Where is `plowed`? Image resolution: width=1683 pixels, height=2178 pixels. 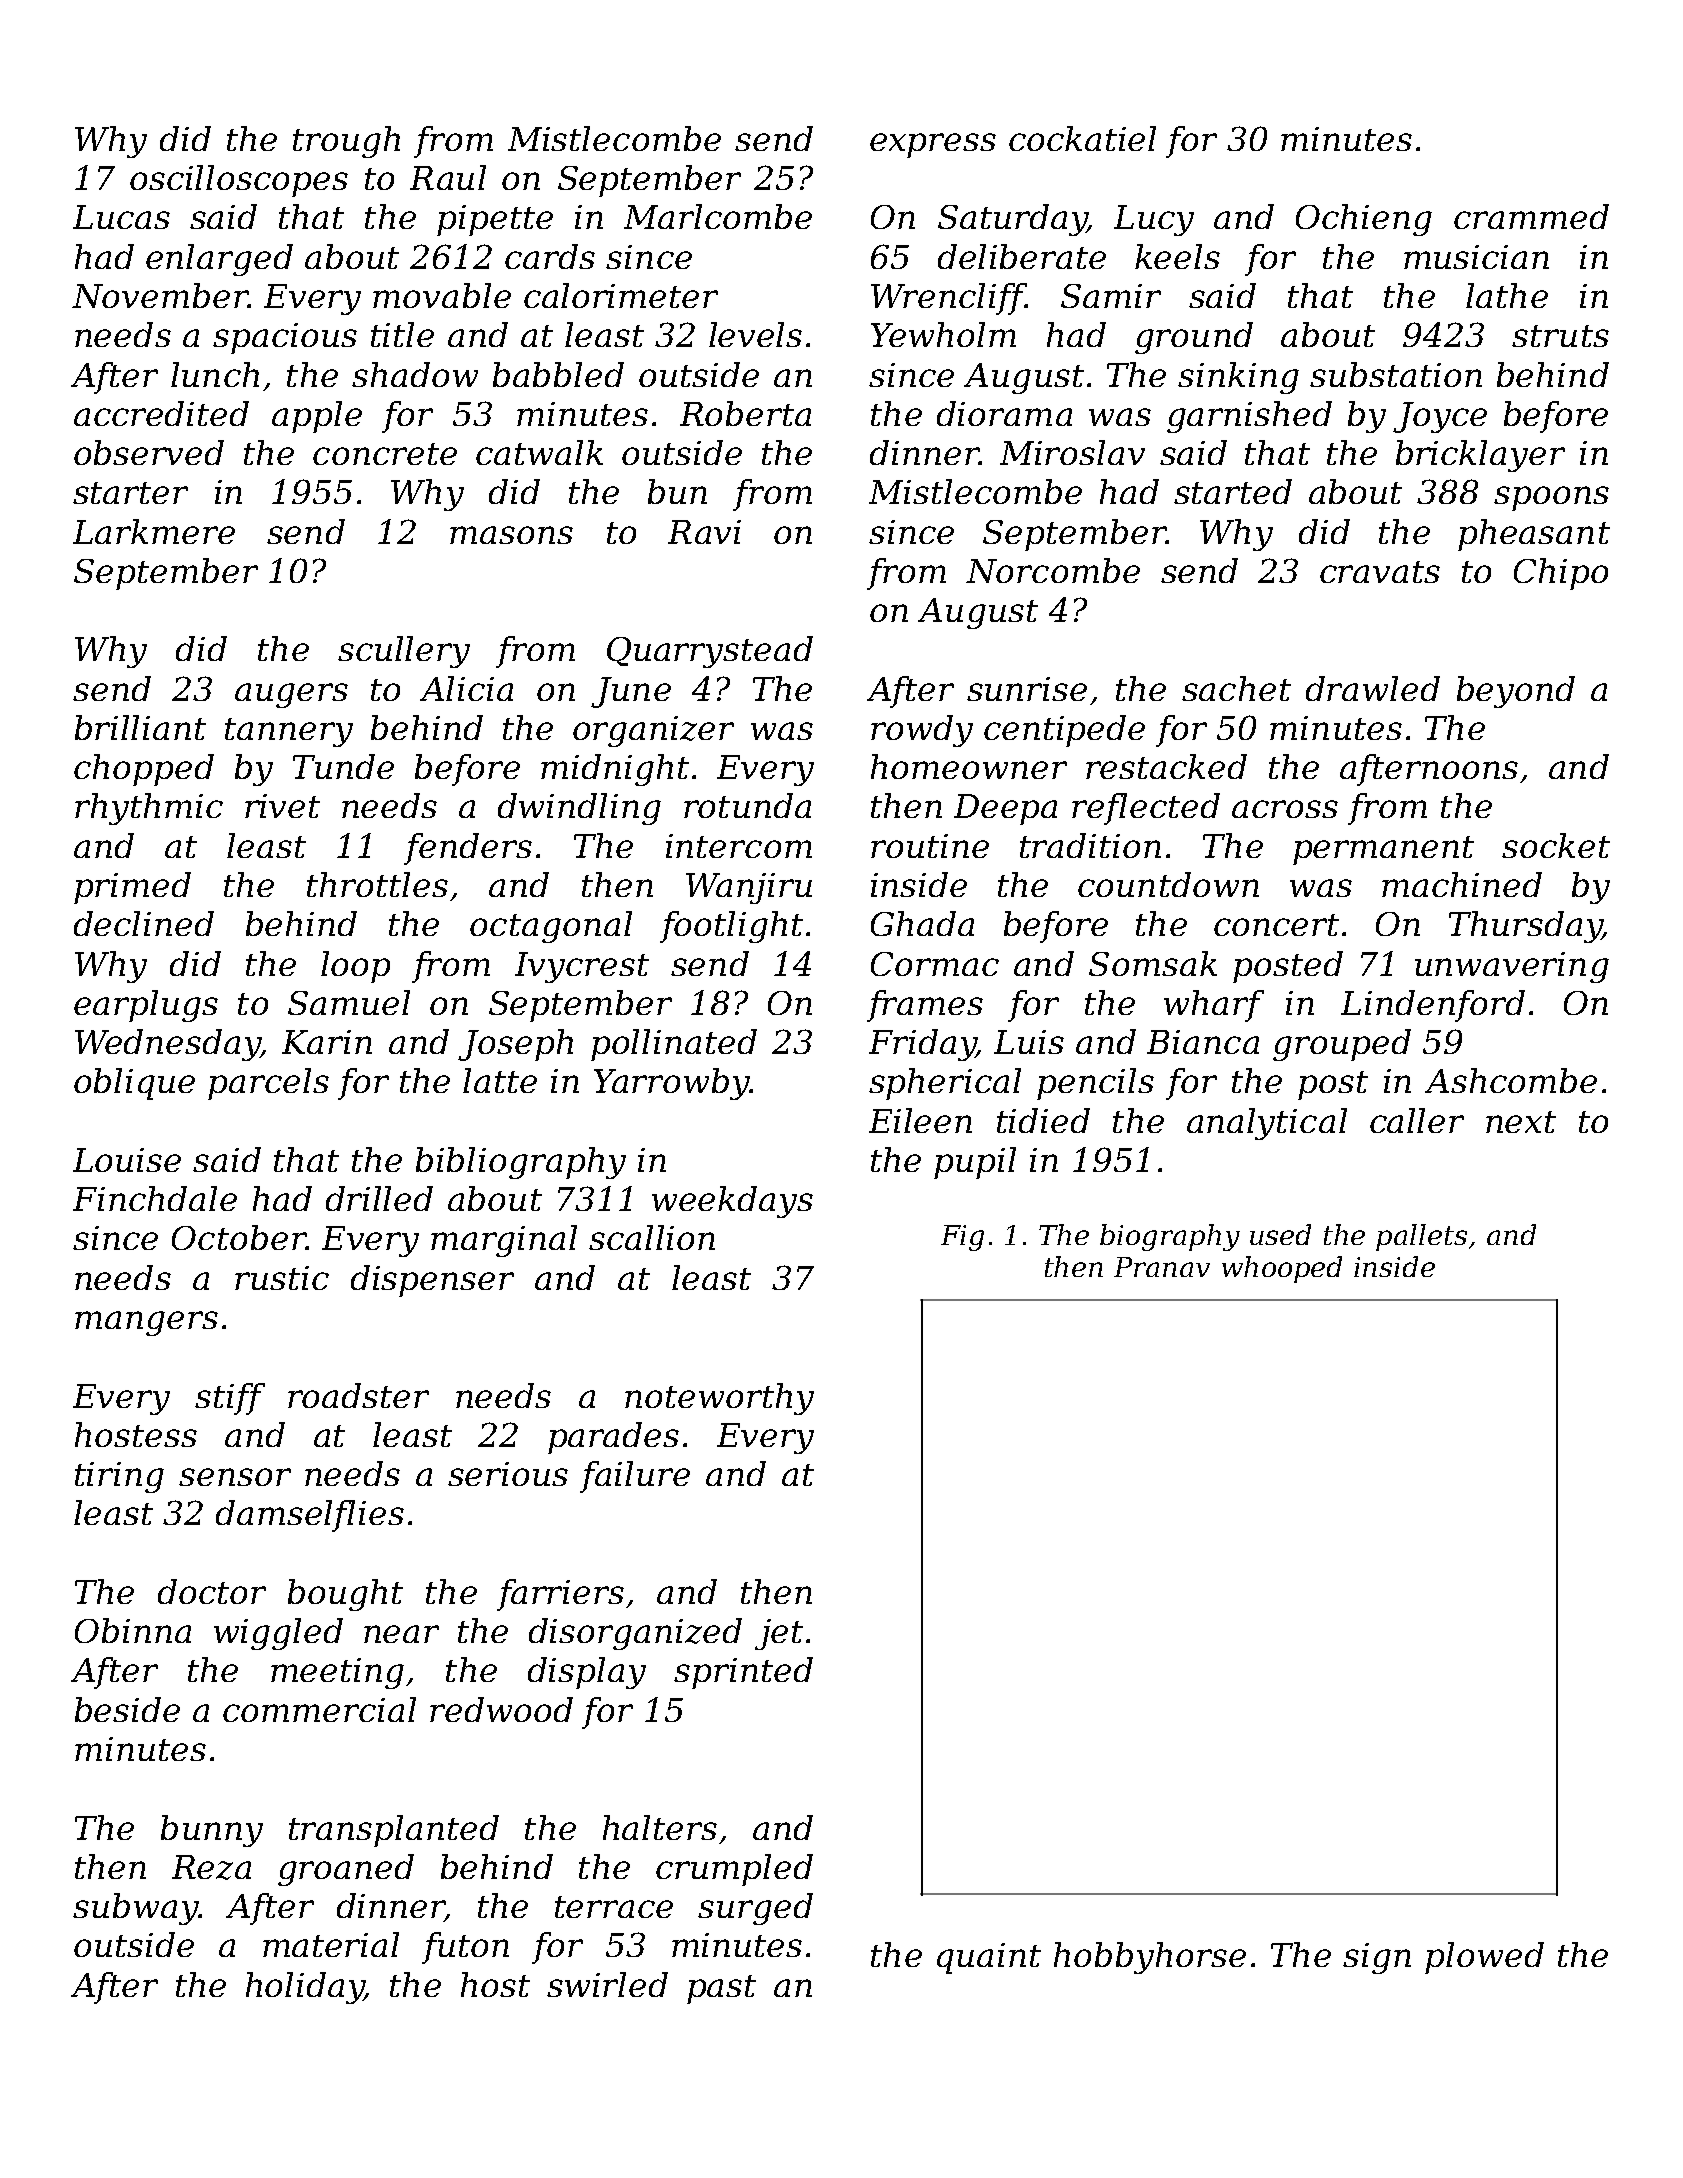 plowed is located at coordinates (1484, 1958).
